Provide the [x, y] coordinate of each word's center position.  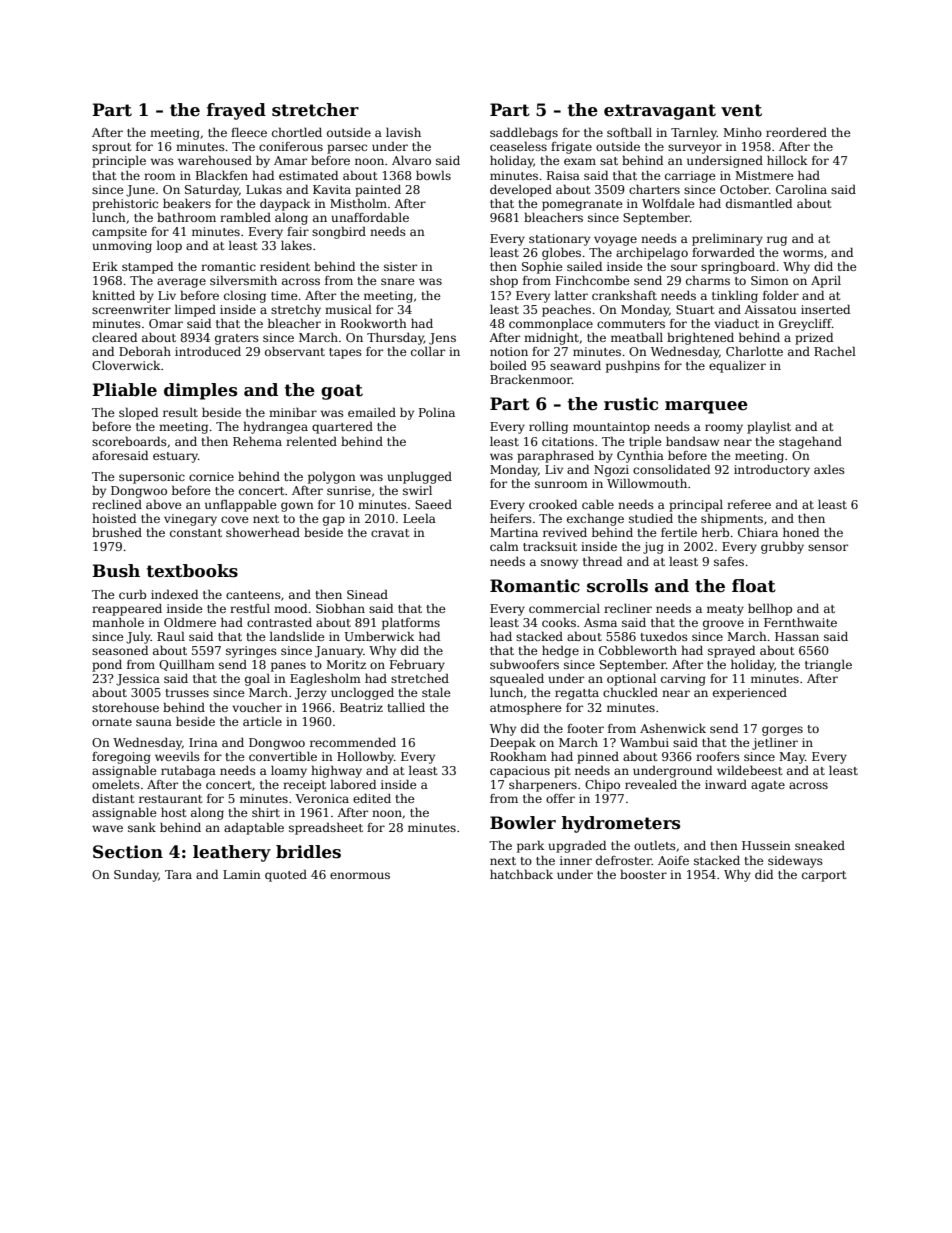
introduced [208, 351]
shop [504, 281]
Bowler [523, 823]
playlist [769, 428]
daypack [285, 204]
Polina [437, 412]
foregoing [121, 758]
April [826, 281]
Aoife [673, 860]
